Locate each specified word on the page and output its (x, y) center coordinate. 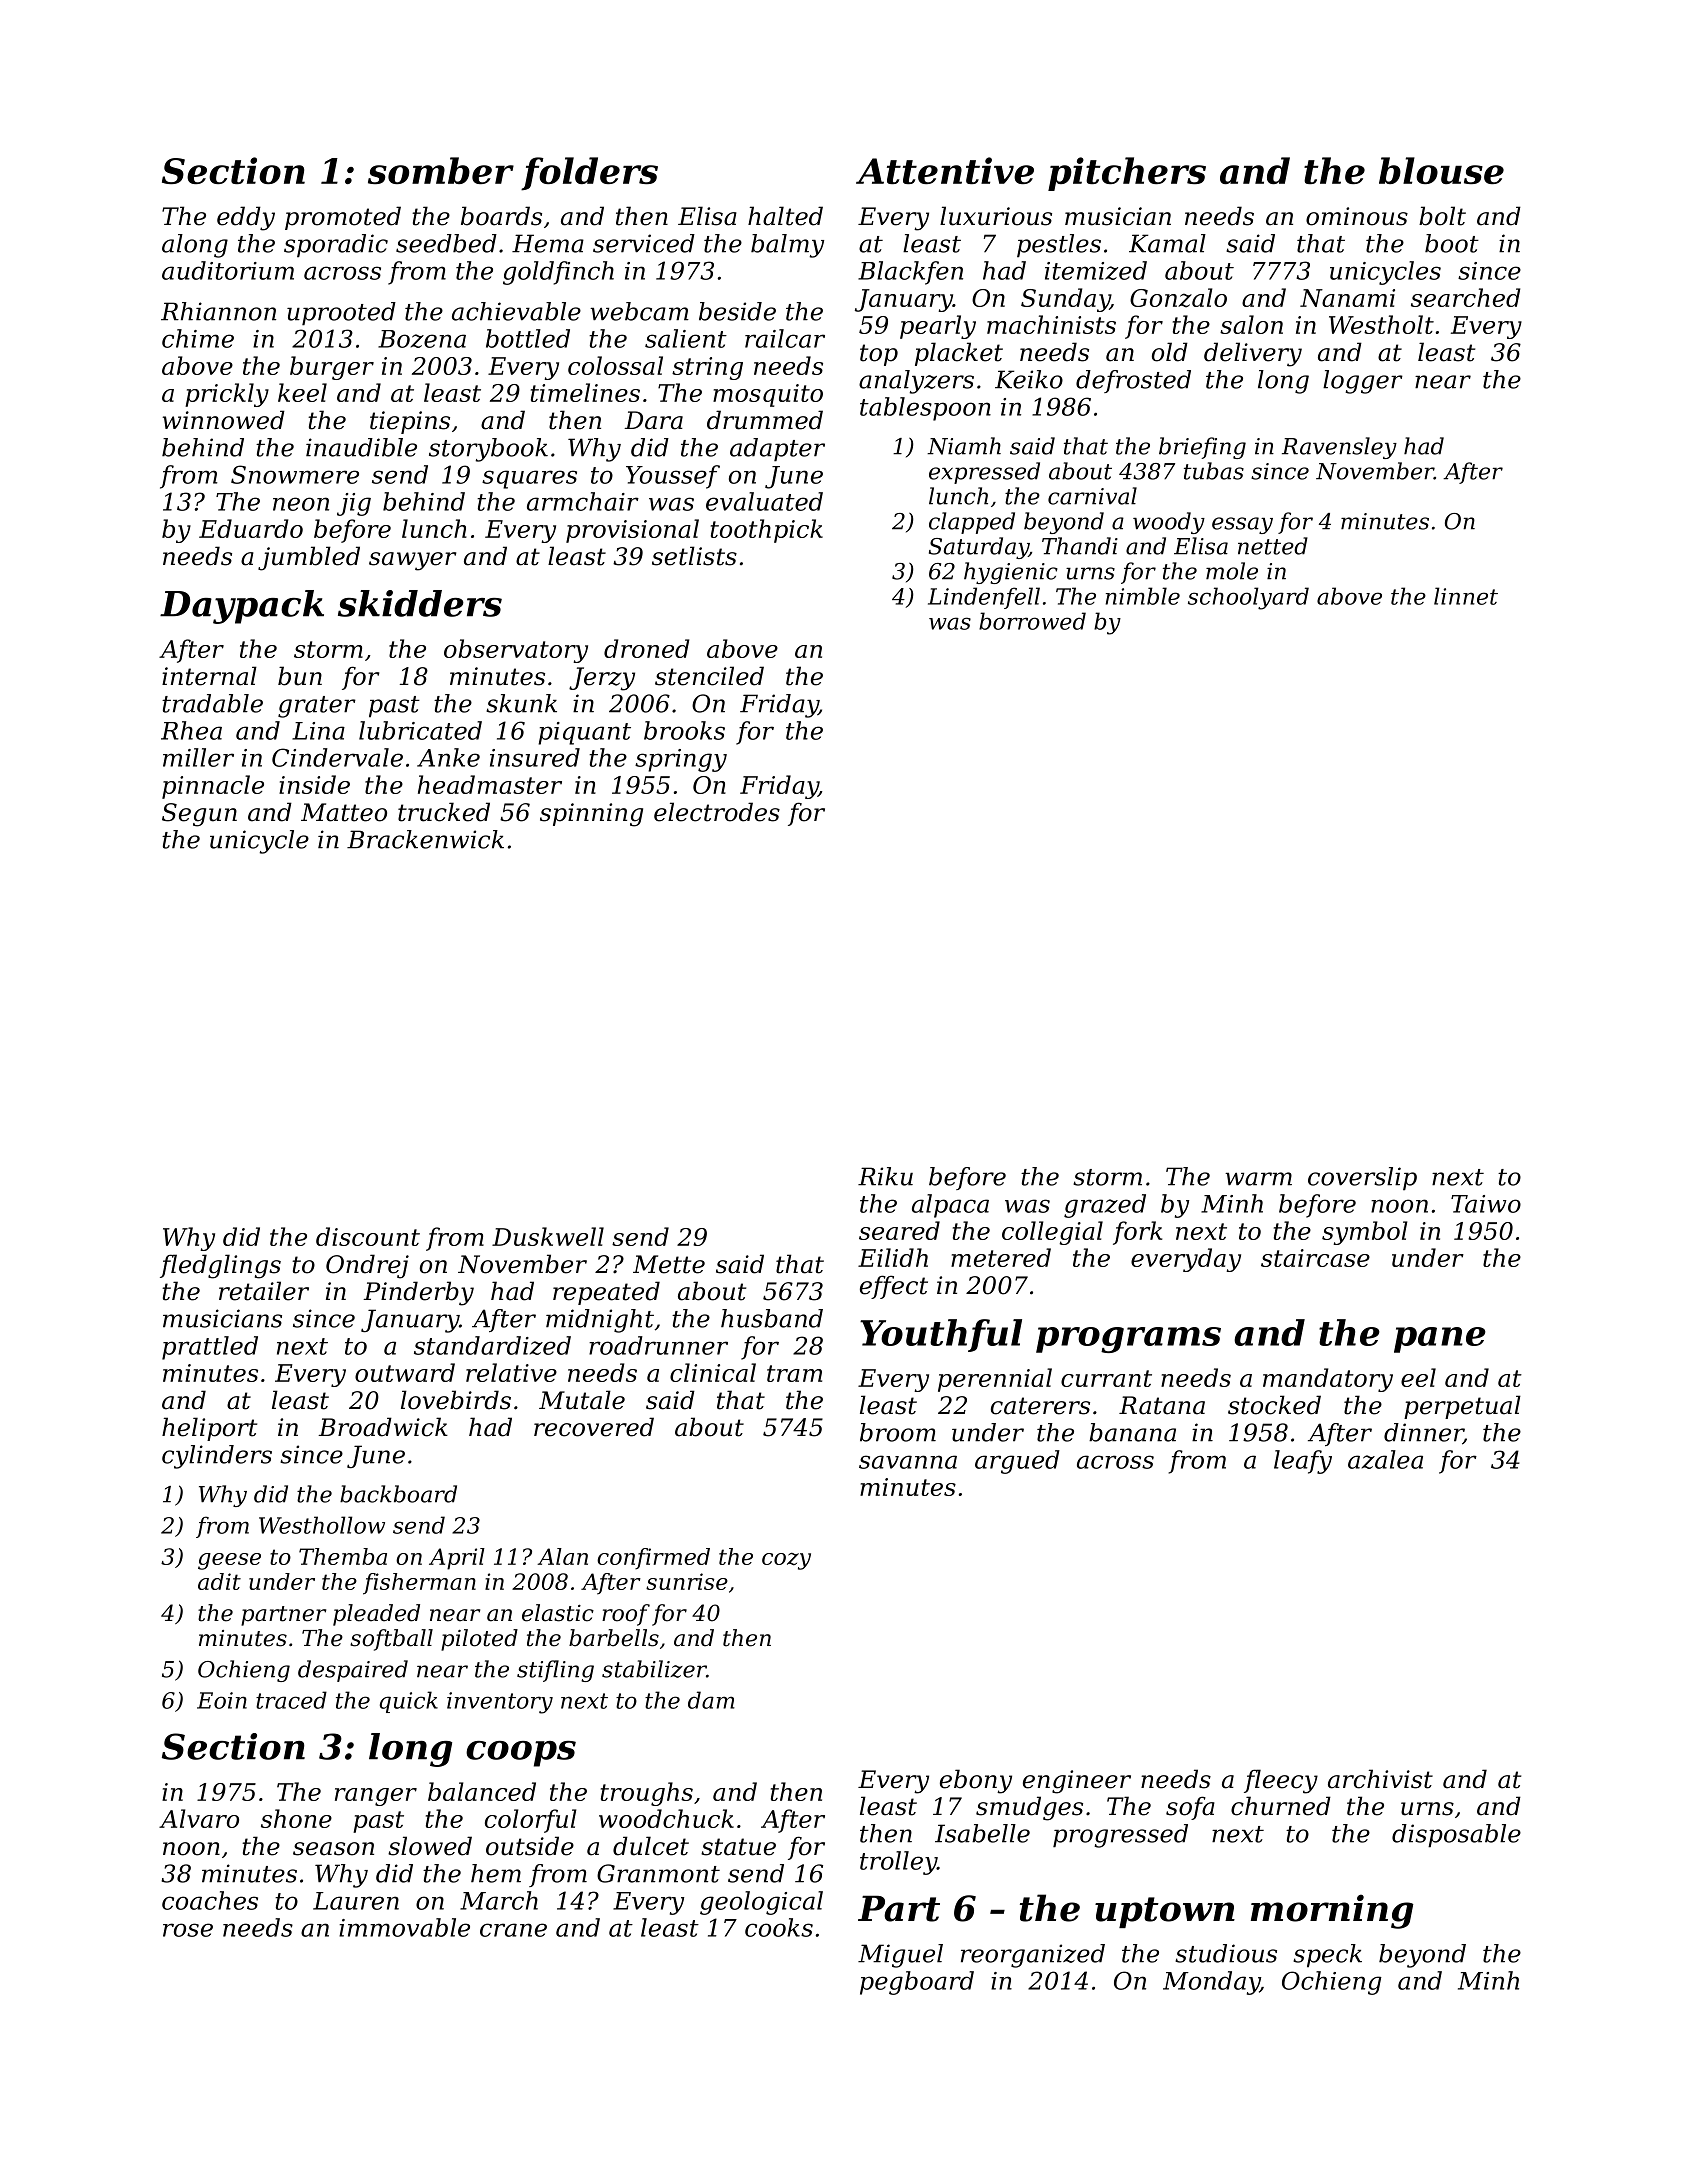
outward (405, 1372)
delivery (1253, 354)
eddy (246, 218)
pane (1440, 1340)
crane (513, 1930)
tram (794, 1373)
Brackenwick (425, 839)
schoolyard (1248, 598)
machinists (1051, 324)
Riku (885, 1176)
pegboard (917, 1983)
